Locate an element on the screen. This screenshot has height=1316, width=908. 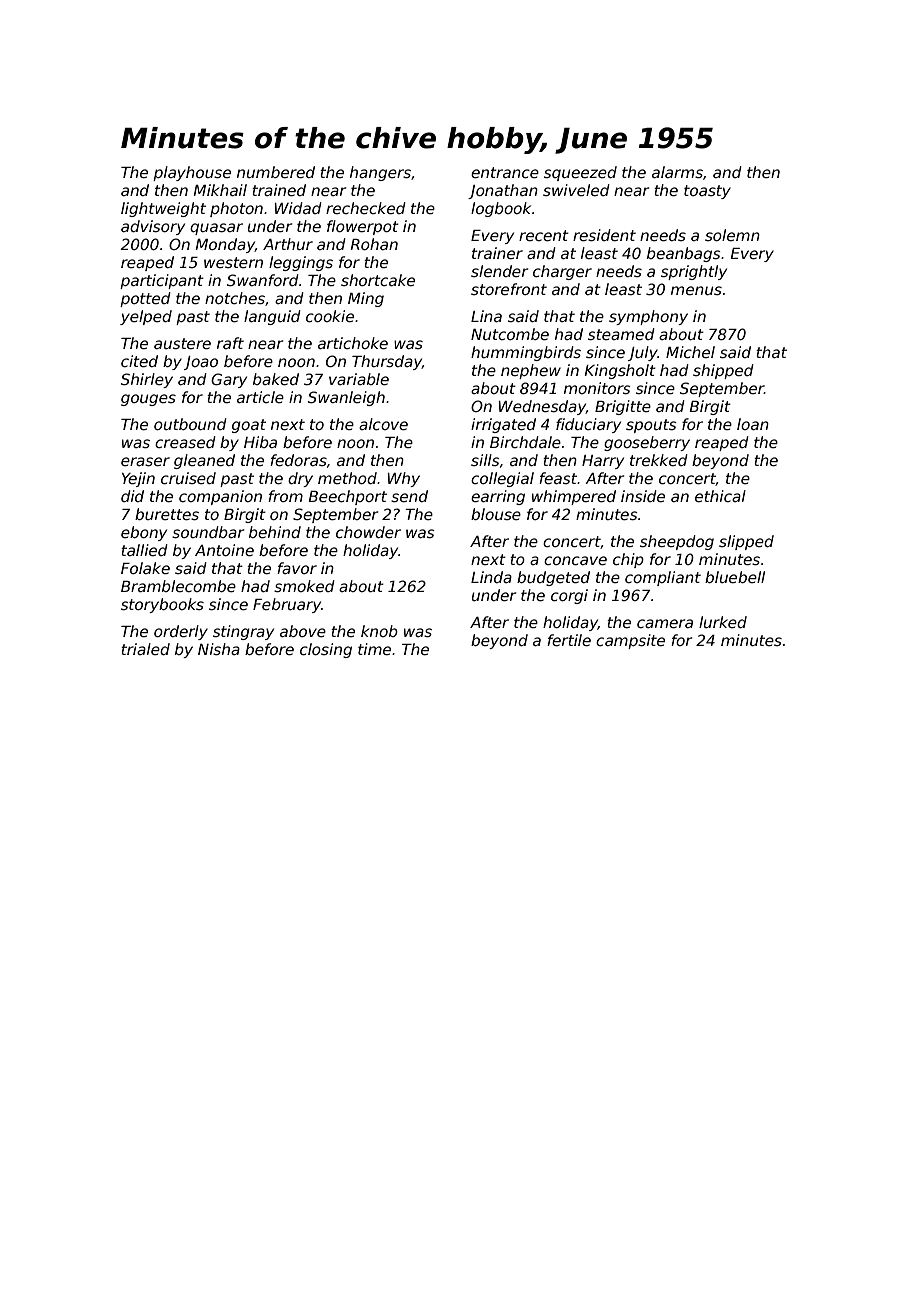
Jonathan is located at coordinates (503, 191).
